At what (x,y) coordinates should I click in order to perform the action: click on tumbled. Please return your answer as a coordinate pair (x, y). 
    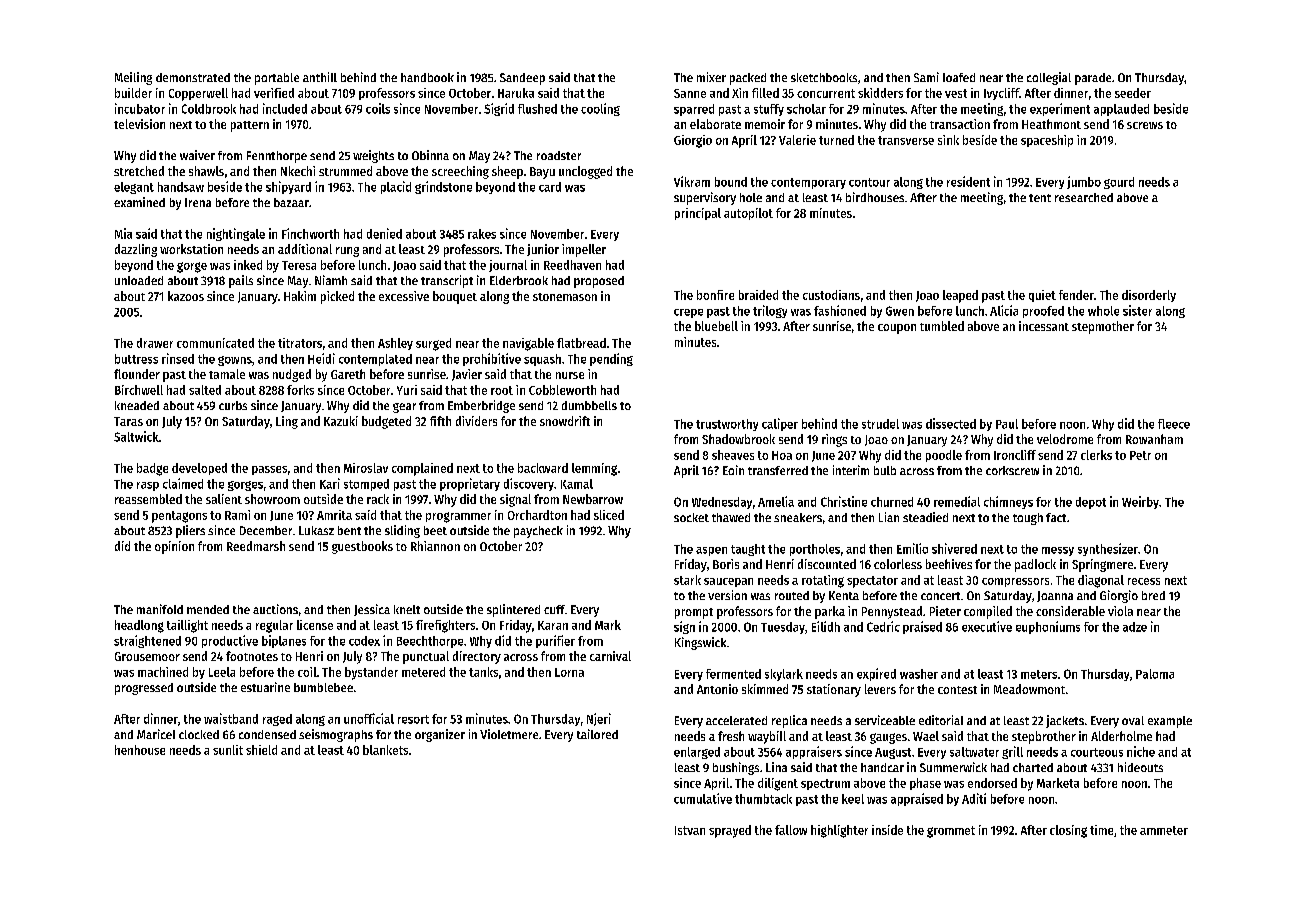
    Looking at the image, I should click on (942, 326).
